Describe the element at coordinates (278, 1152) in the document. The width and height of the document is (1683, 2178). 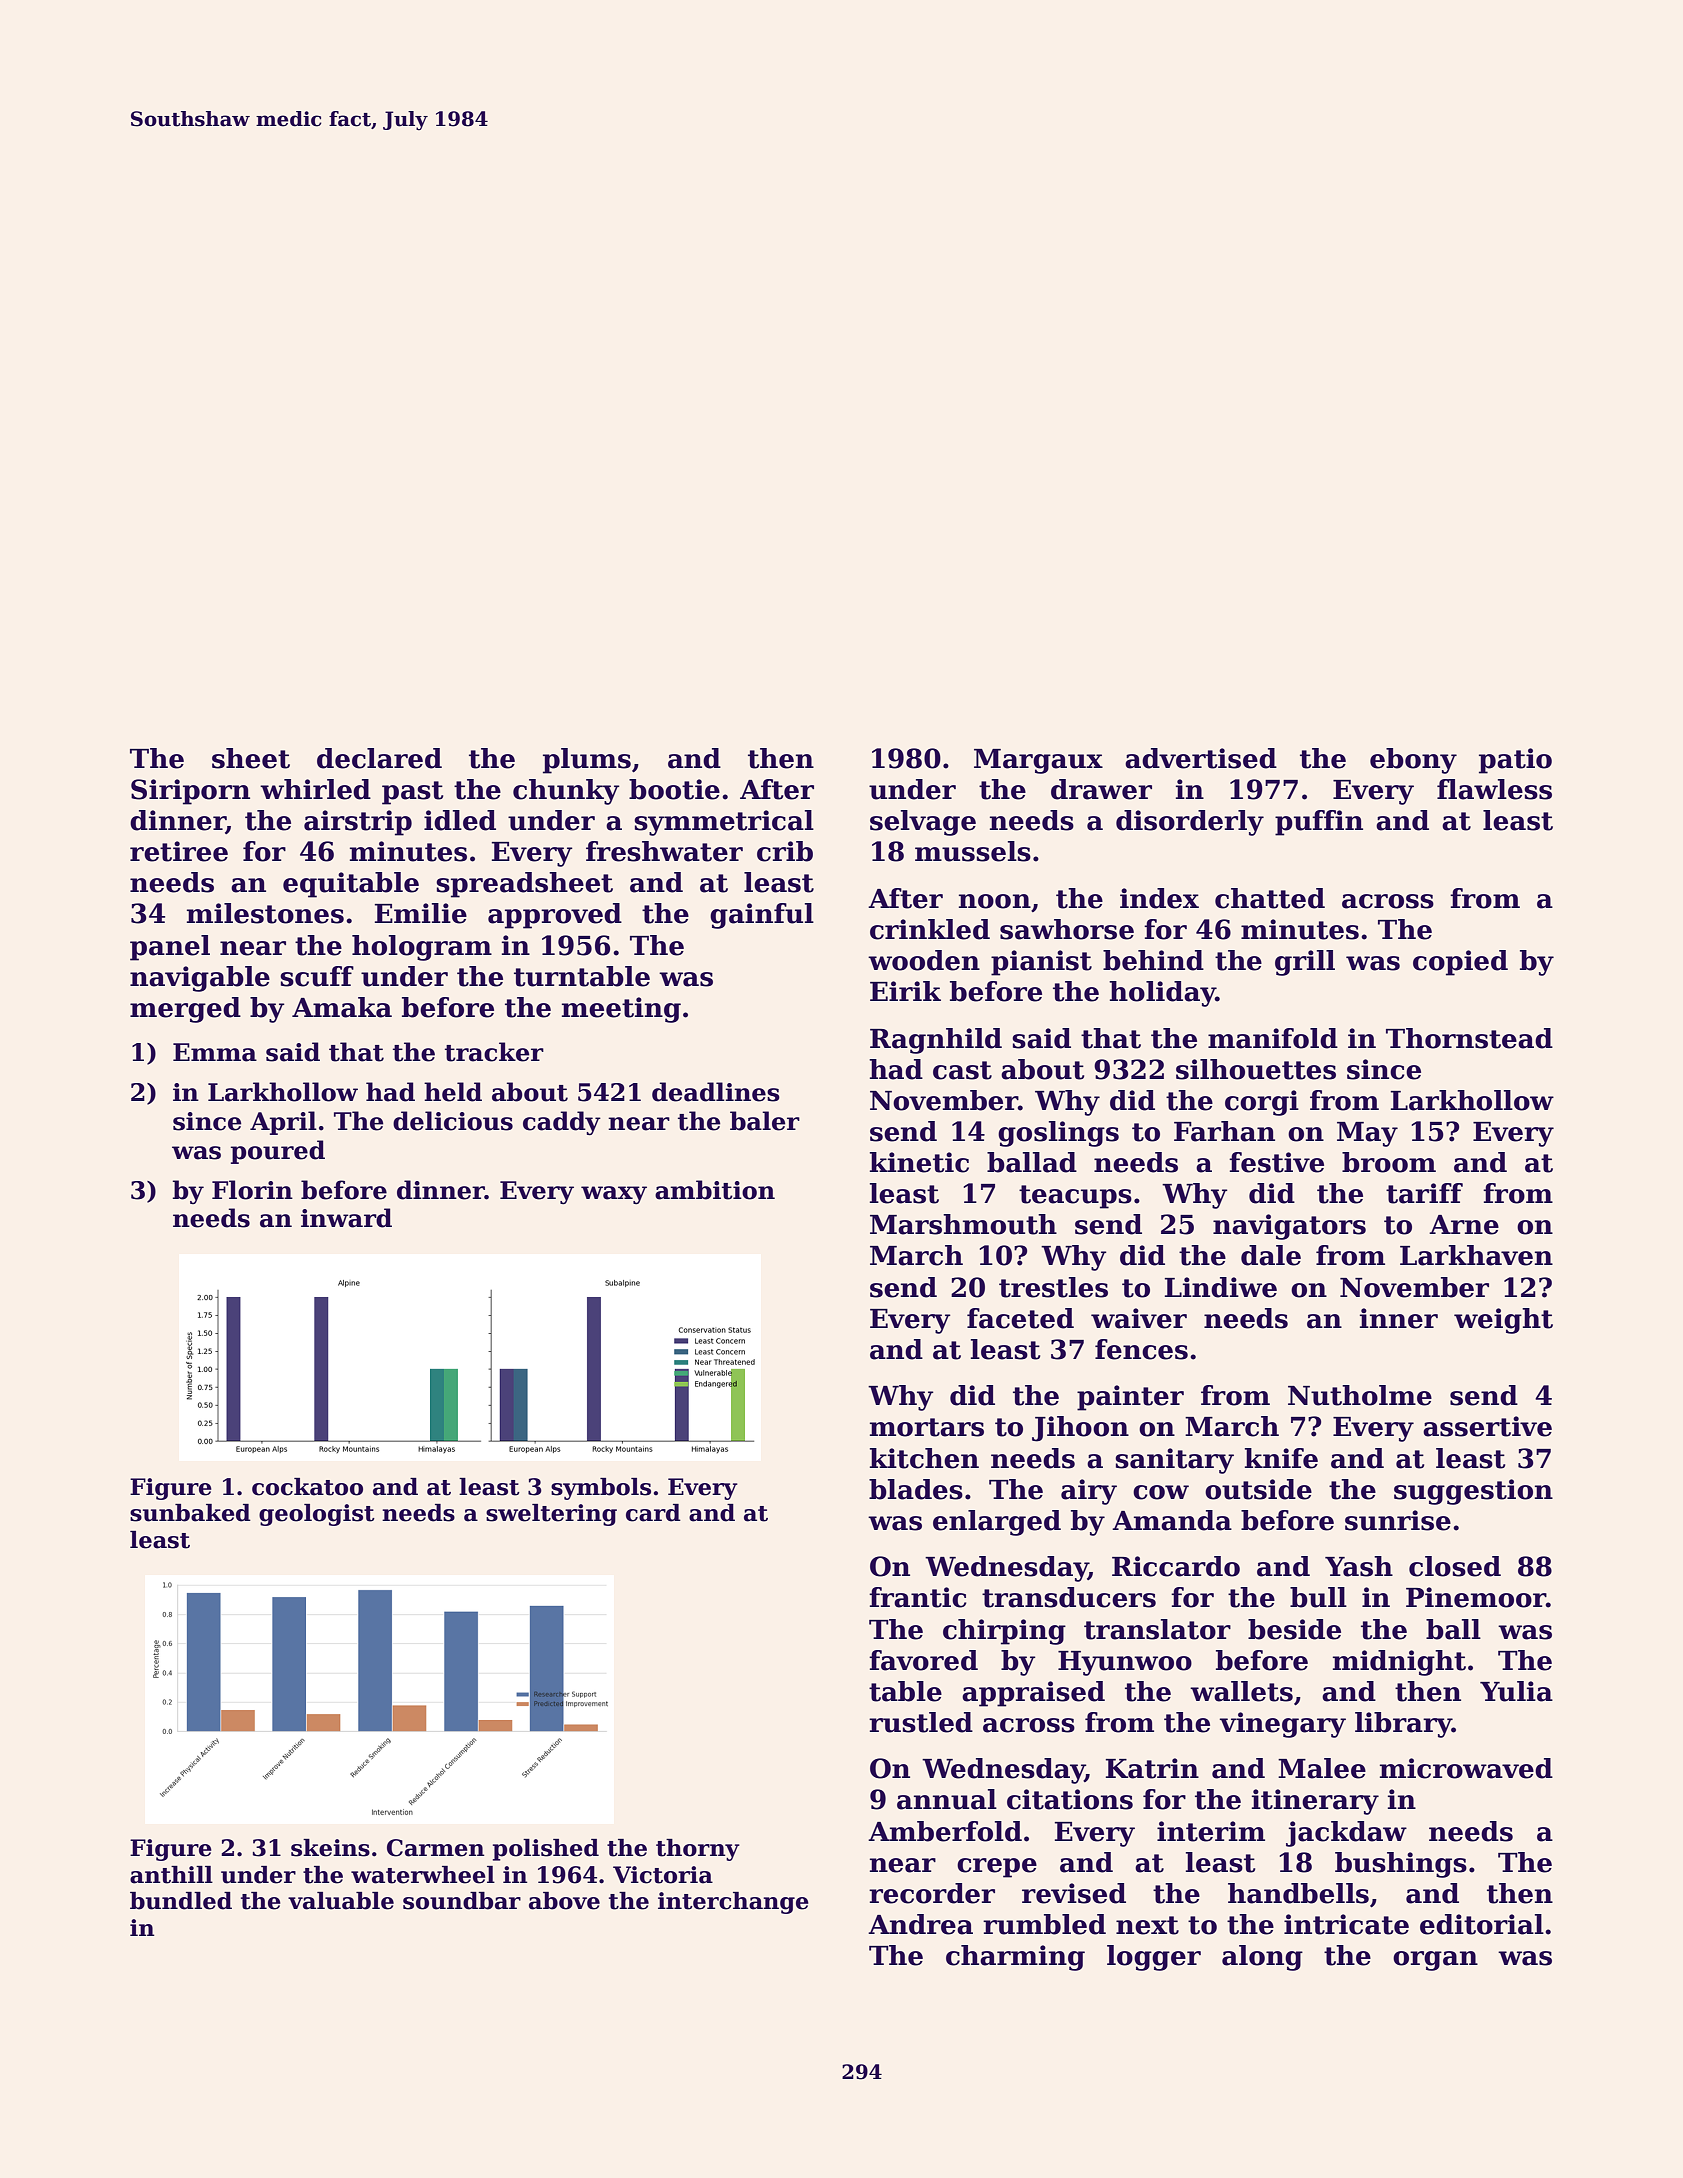
I see `poured` at that location.
